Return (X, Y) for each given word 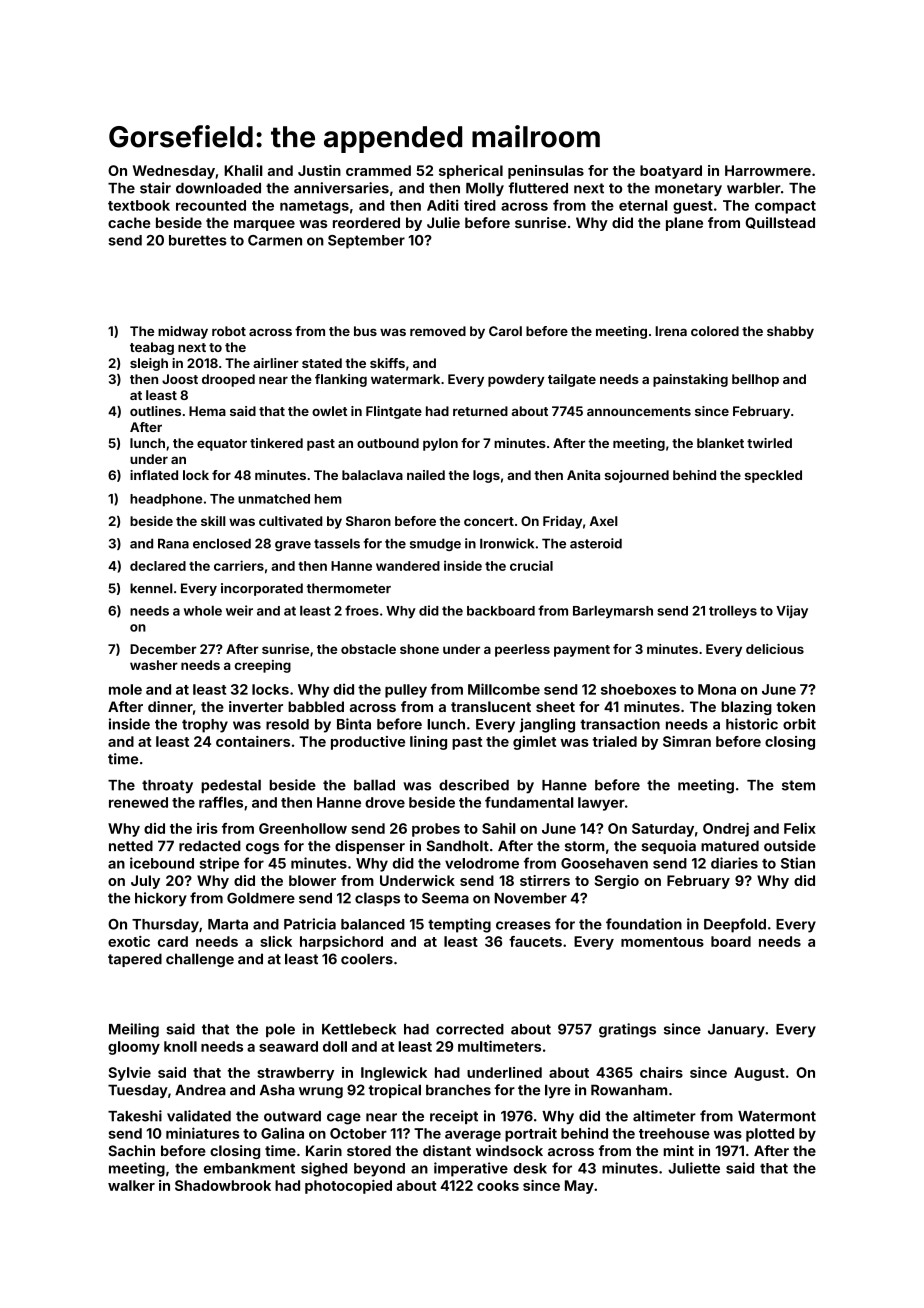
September (366, 242)
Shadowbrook (223, 1185)
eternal (643, 205)
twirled (769, 443)
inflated (154, 475)
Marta (228, 924)
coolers (367, 959)
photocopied (348, 1187)
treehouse (674, 1133)
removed (438, 331)
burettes (198, 240)
